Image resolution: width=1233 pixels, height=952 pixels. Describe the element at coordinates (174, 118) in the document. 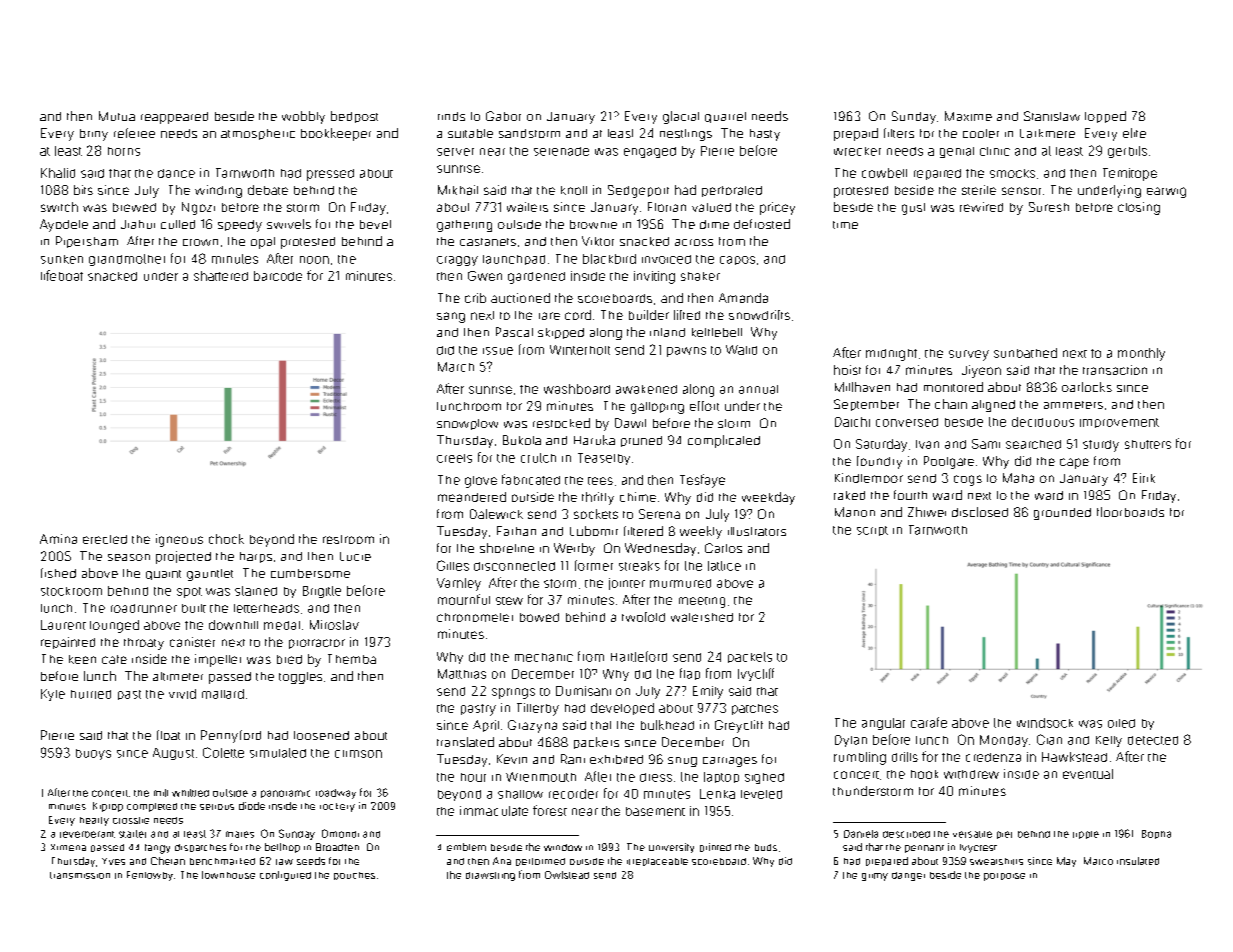

I see `reappeared` at that location.
